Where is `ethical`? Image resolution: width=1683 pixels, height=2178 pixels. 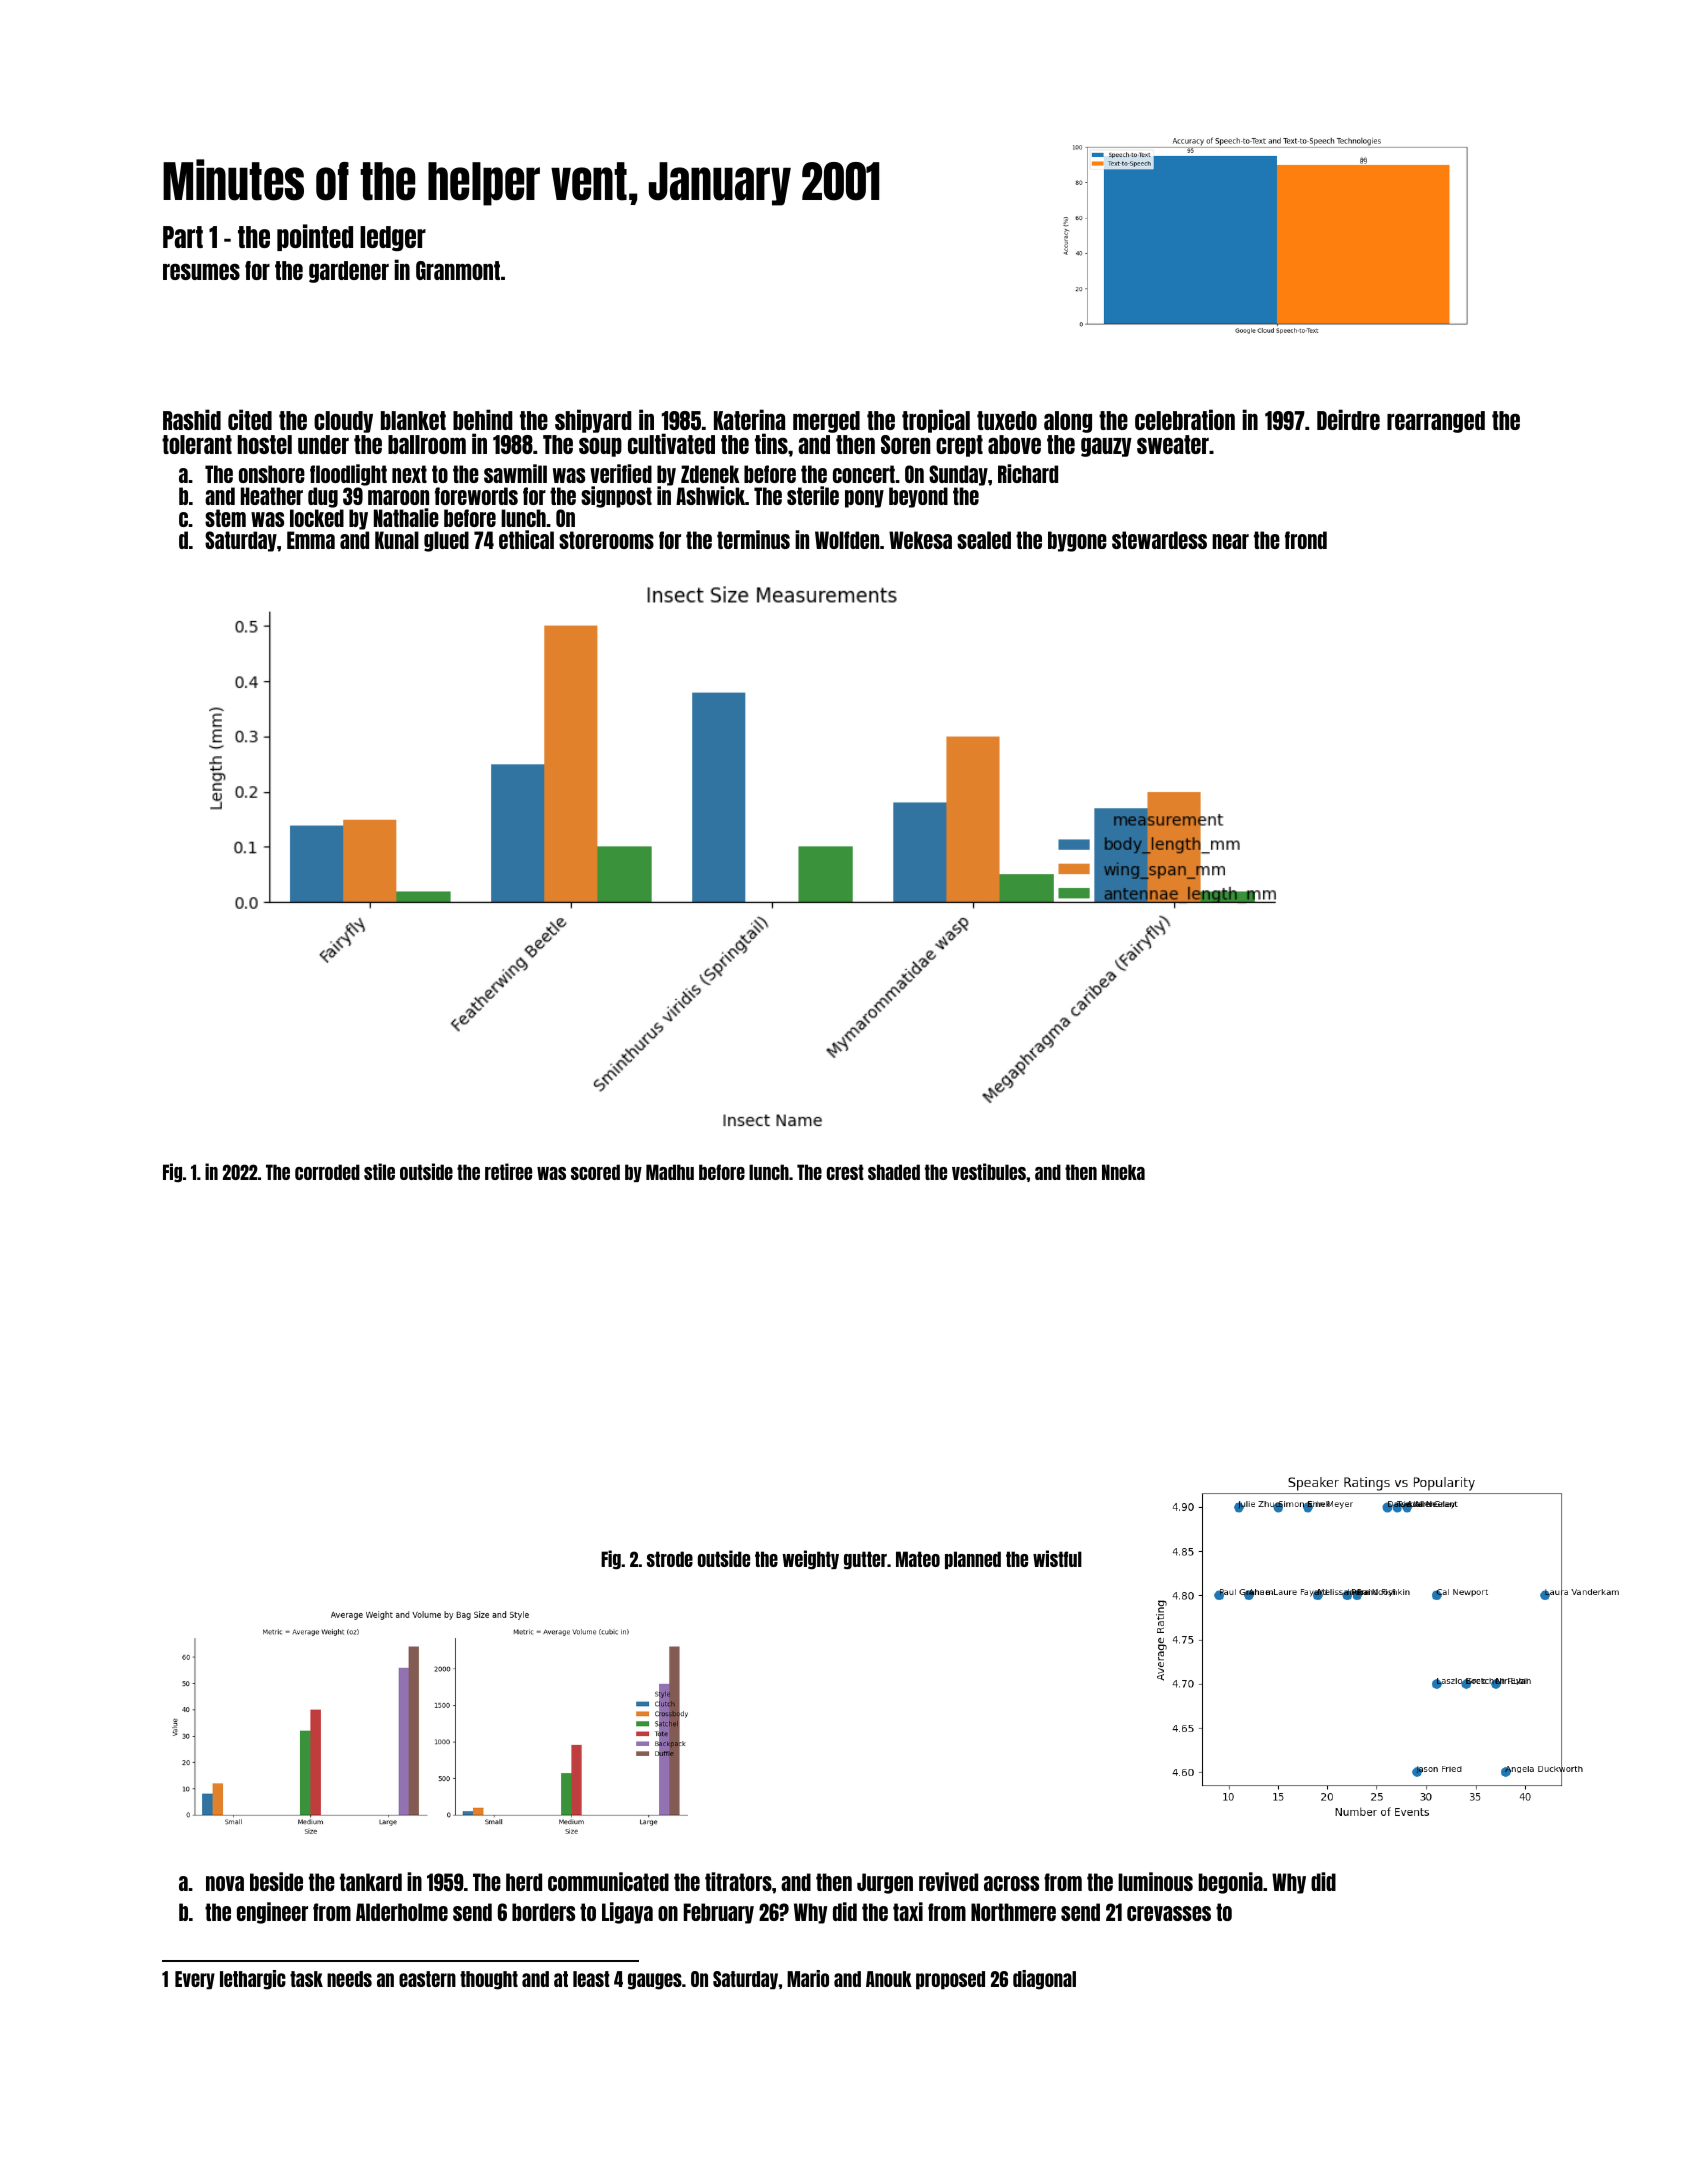
ethical is located at coordinates (526, 539).
